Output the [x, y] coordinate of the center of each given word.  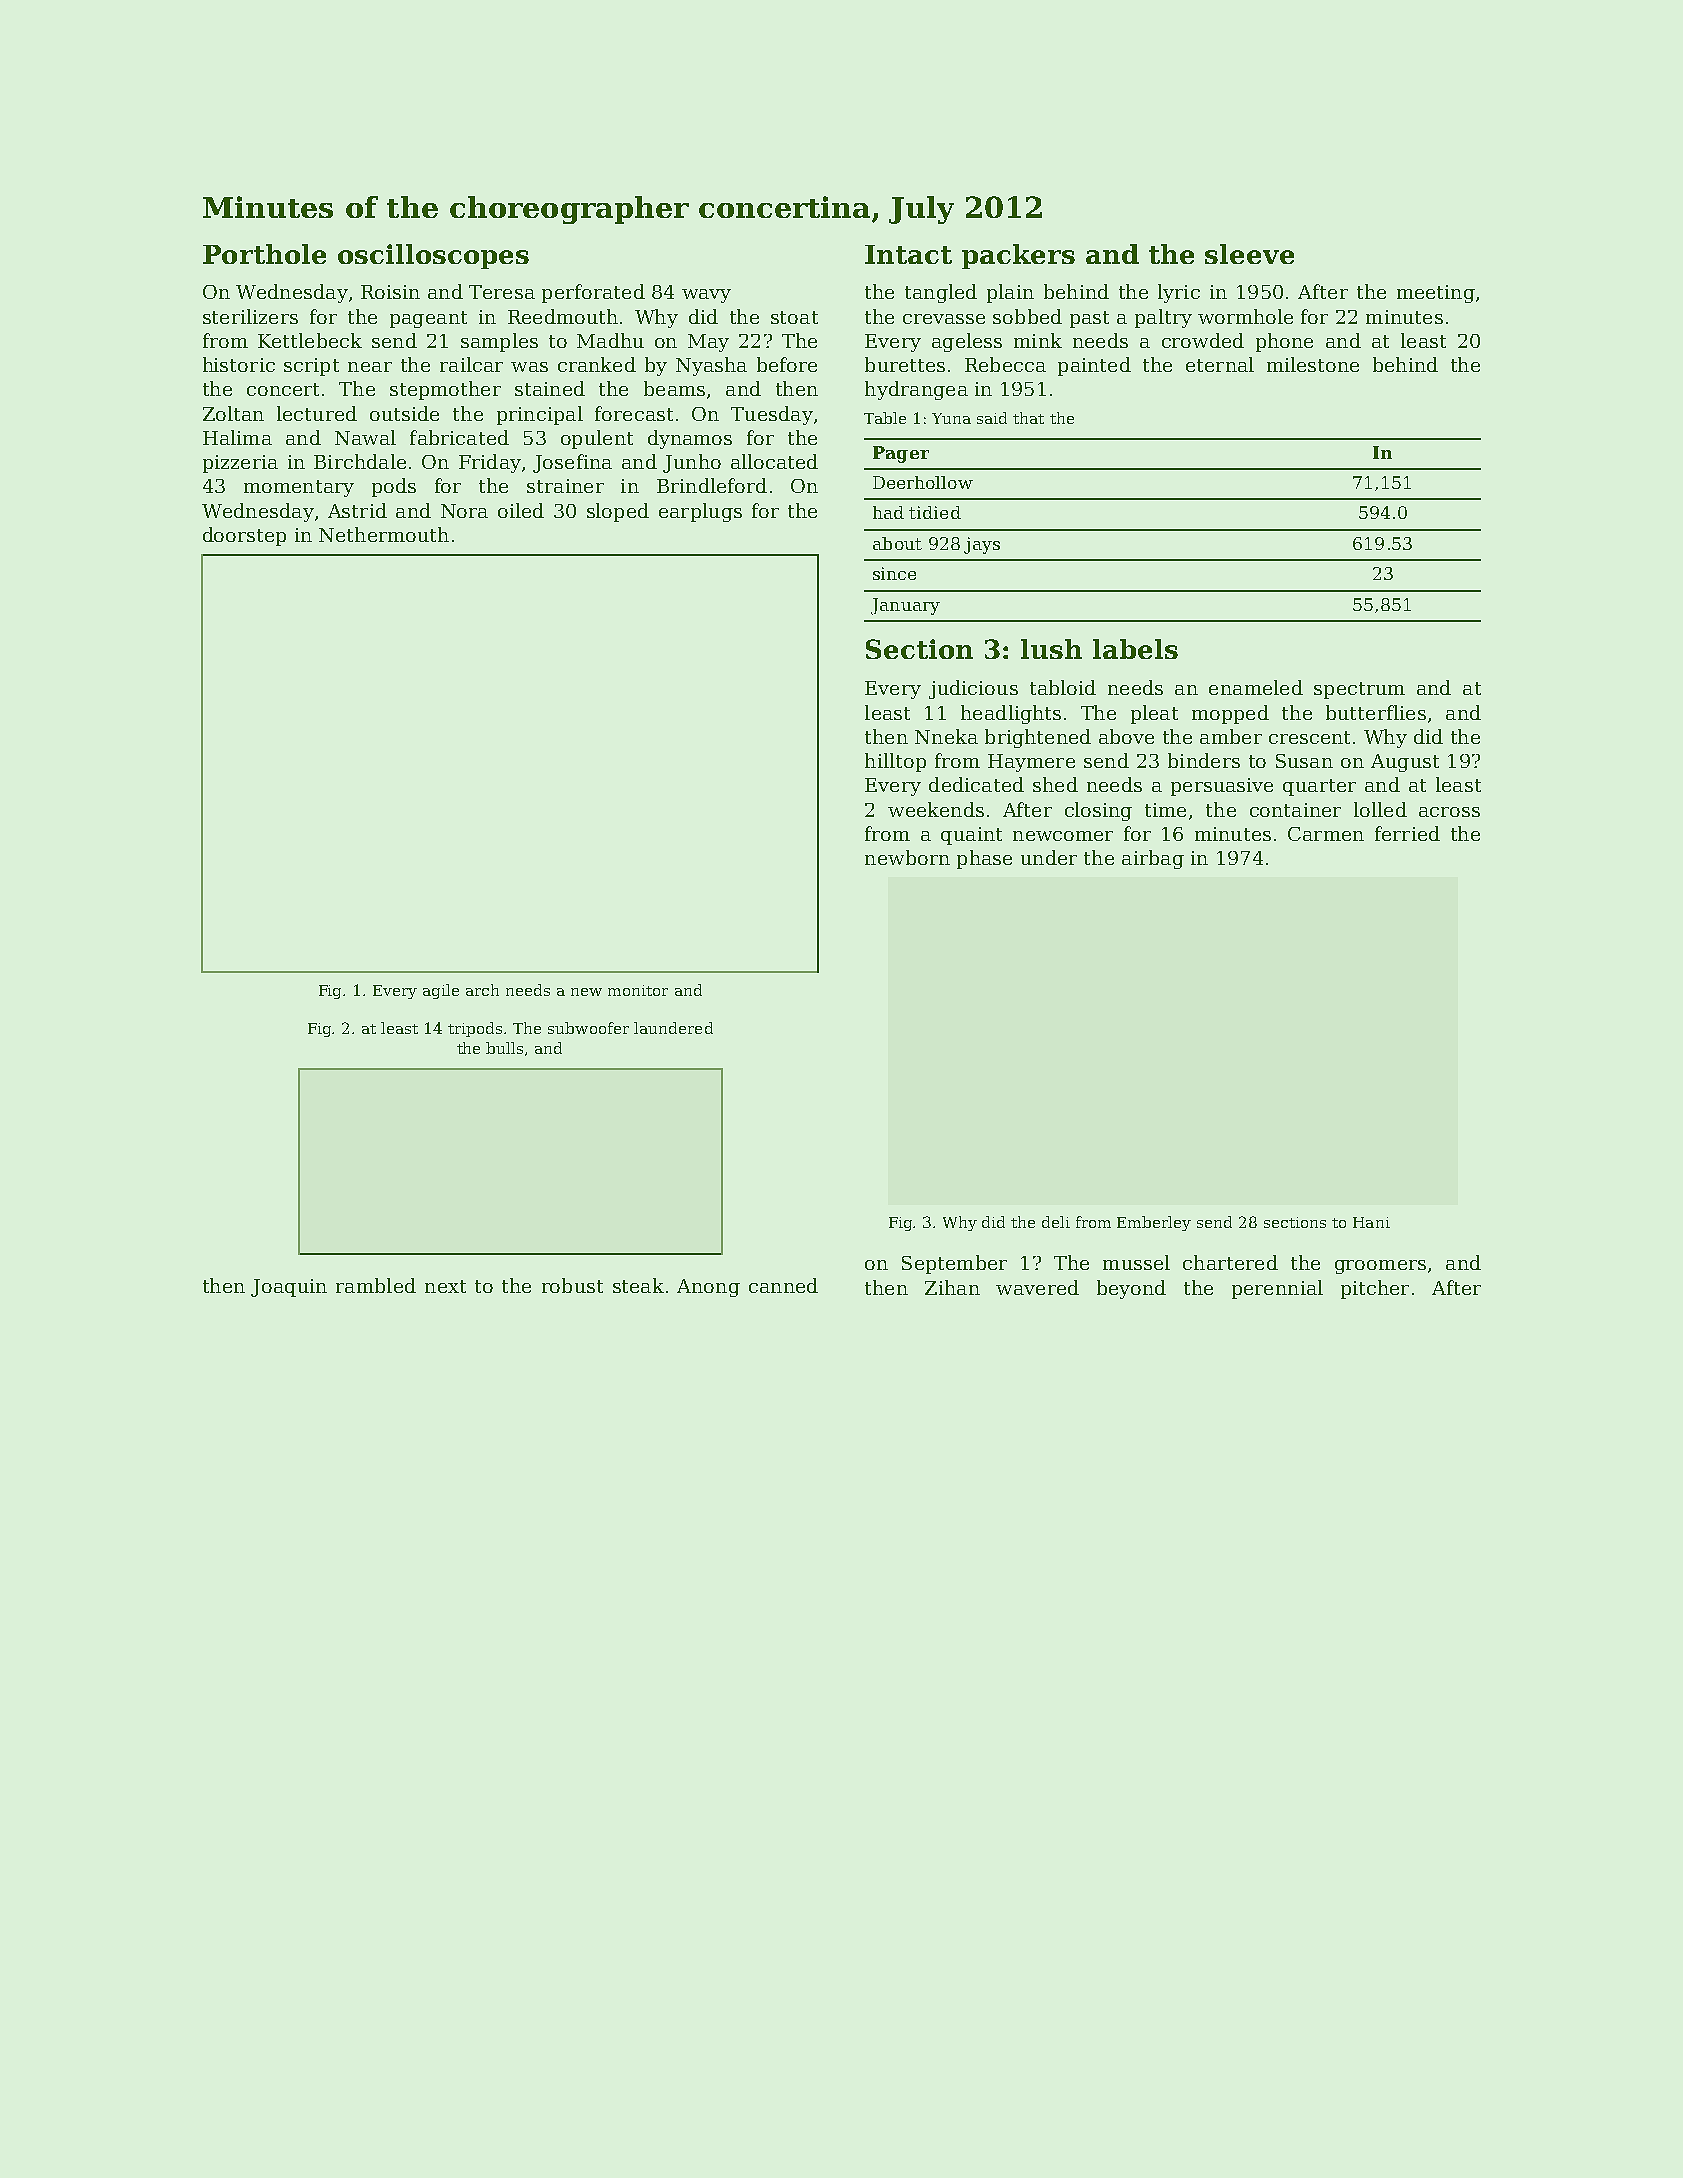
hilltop [895, 762]
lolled [1380, 809]
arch [482, 990]
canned [783, 1285]
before [787, 364]
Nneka [946, 736]
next [445, 1286]
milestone [1313, 364]
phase [984, 859]
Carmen [1326, 834]
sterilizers [250, 316]
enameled [1256, 687]
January [905, 606]
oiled [521, 510]
